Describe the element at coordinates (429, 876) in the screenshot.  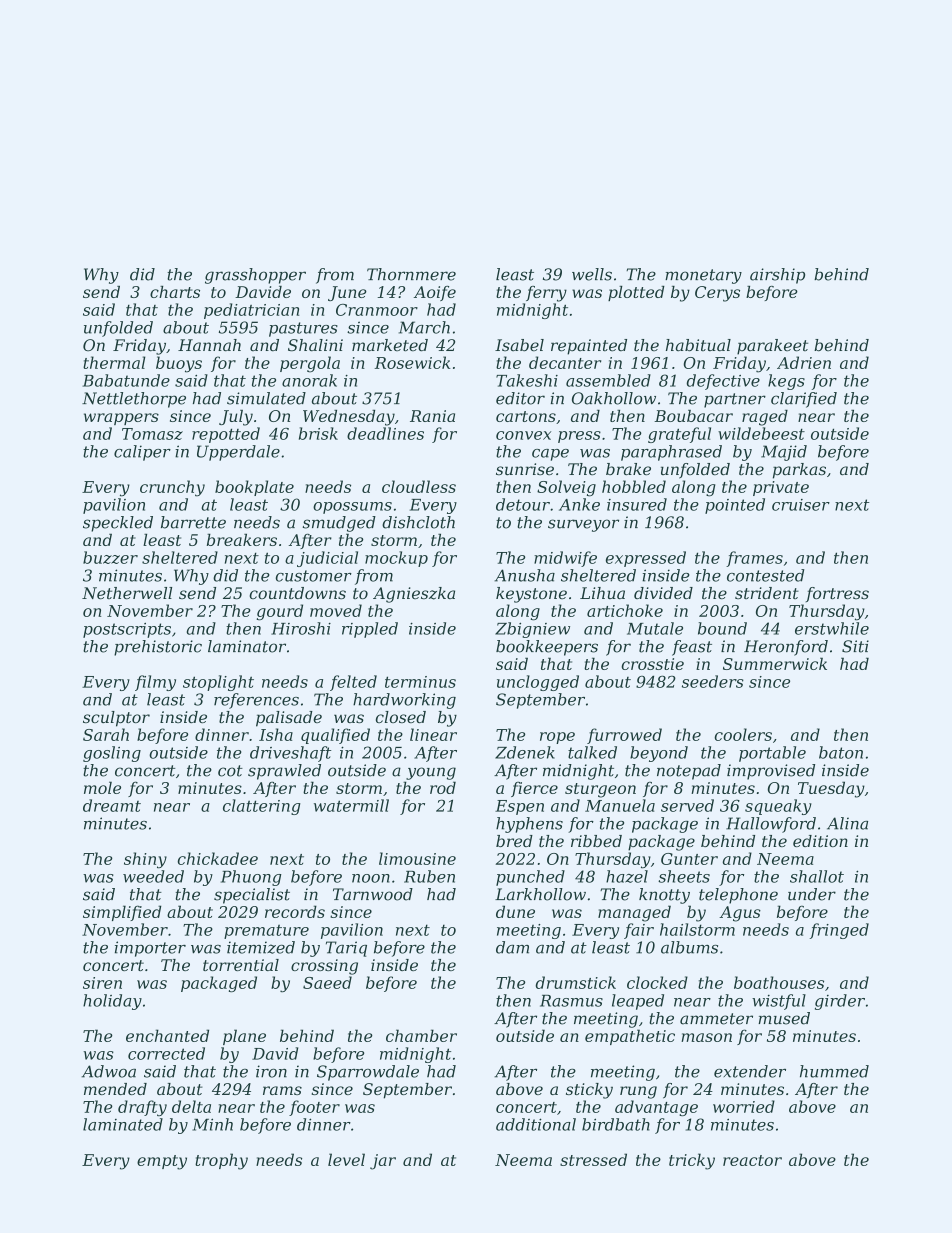
I see `Ruben` at that location.
